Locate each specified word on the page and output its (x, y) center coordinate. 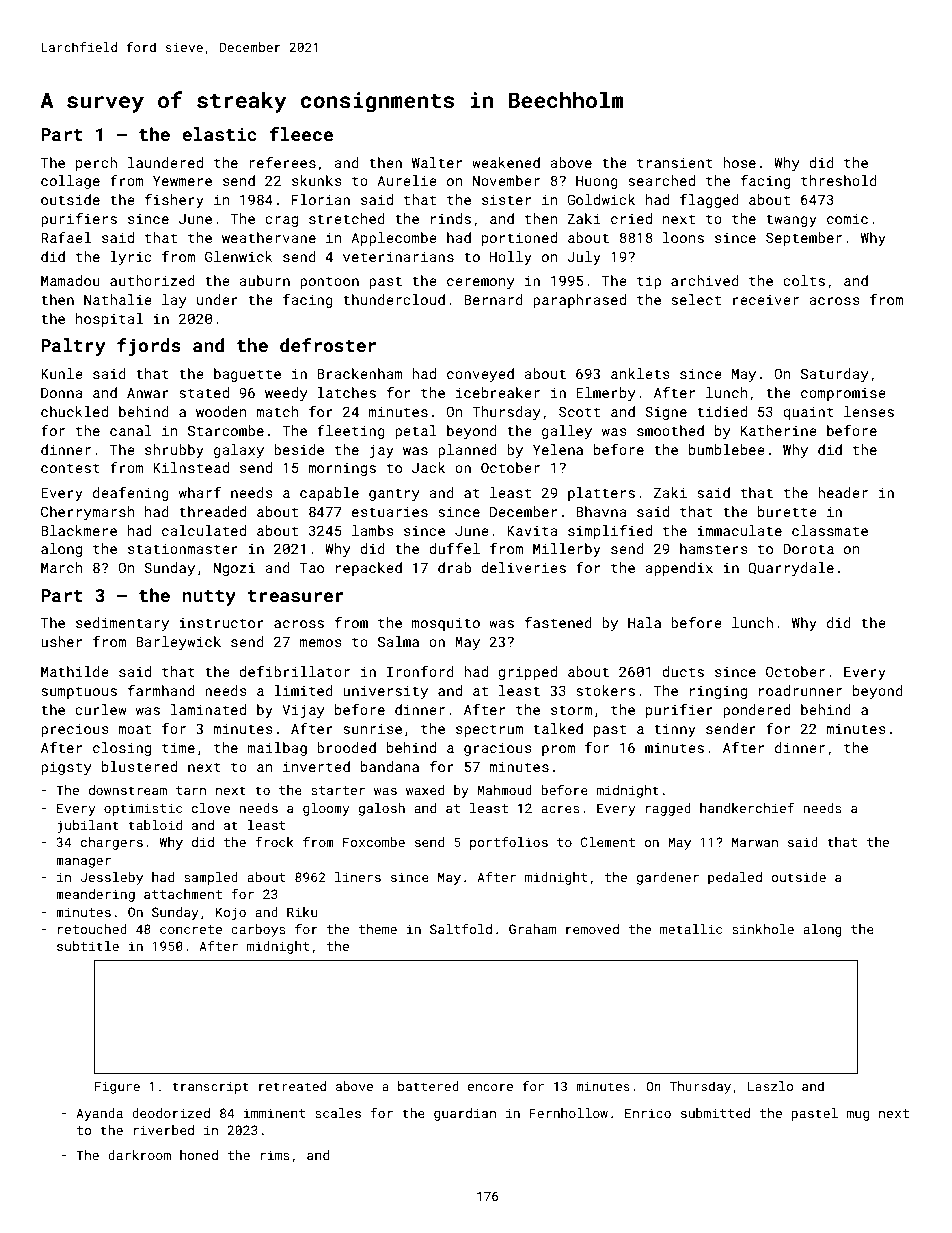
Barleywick (178, 643)
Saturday (834, 375)
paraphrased (579, 301)
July (584, 258)
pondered (756, 711)
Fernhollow (569, 1113)
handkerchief (747, 808)
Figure (117, 1088)
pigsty (66, 768)
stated (204, 392)
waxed (425, 790)
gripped (527, 673)
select (696, 299)
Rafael (66, 237)
